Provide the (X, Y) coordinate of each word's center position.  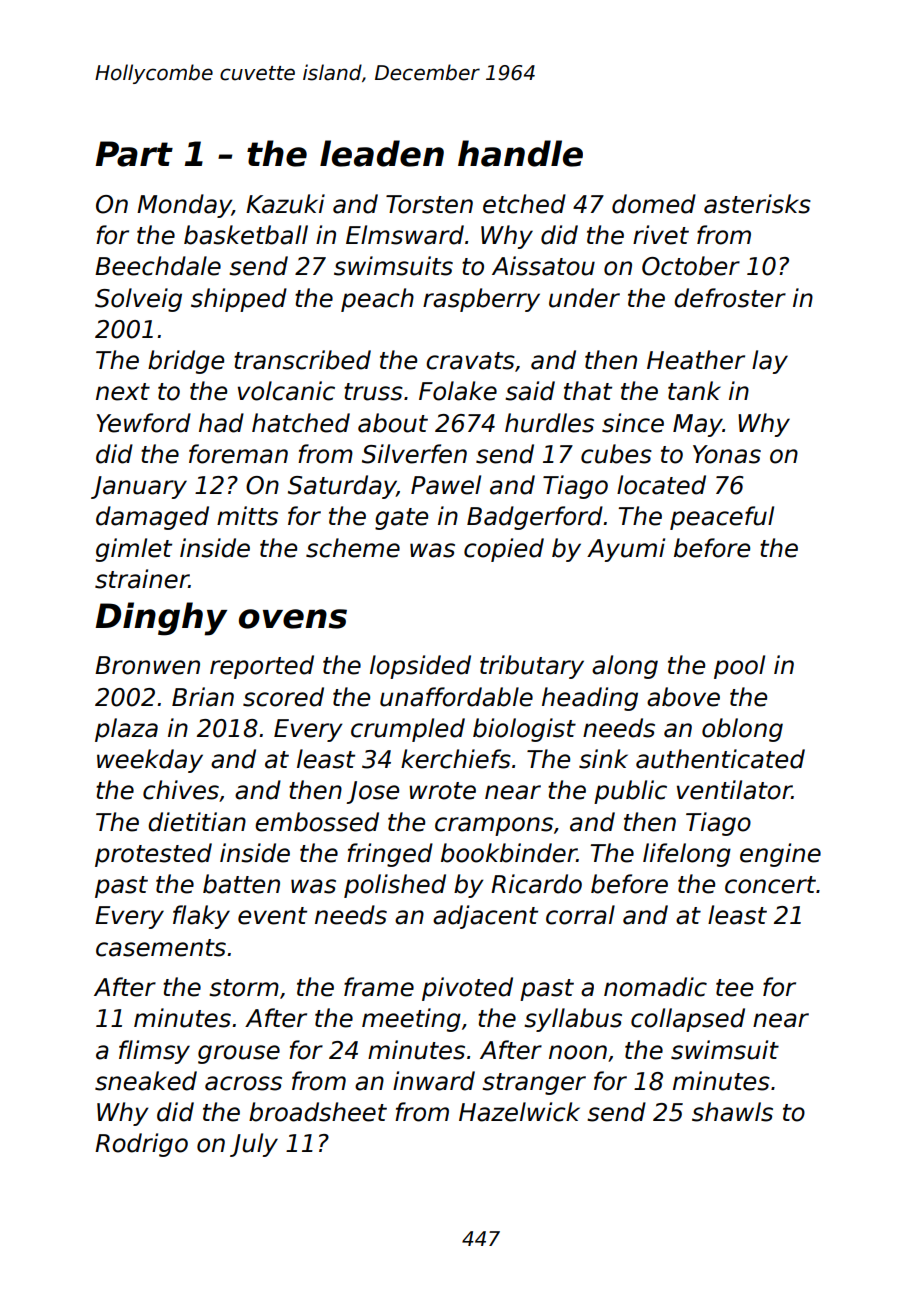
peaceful (722, 518)
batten (241, 884)
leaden (382, 153)
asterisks (757, 204)
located (661, 485)
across (243, 1083)
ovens (293, 619)
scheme (353, 548)
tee (734, 988)
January (139, 487)
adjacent (485, 917)
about (393, 423)
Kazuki (285, 204)
